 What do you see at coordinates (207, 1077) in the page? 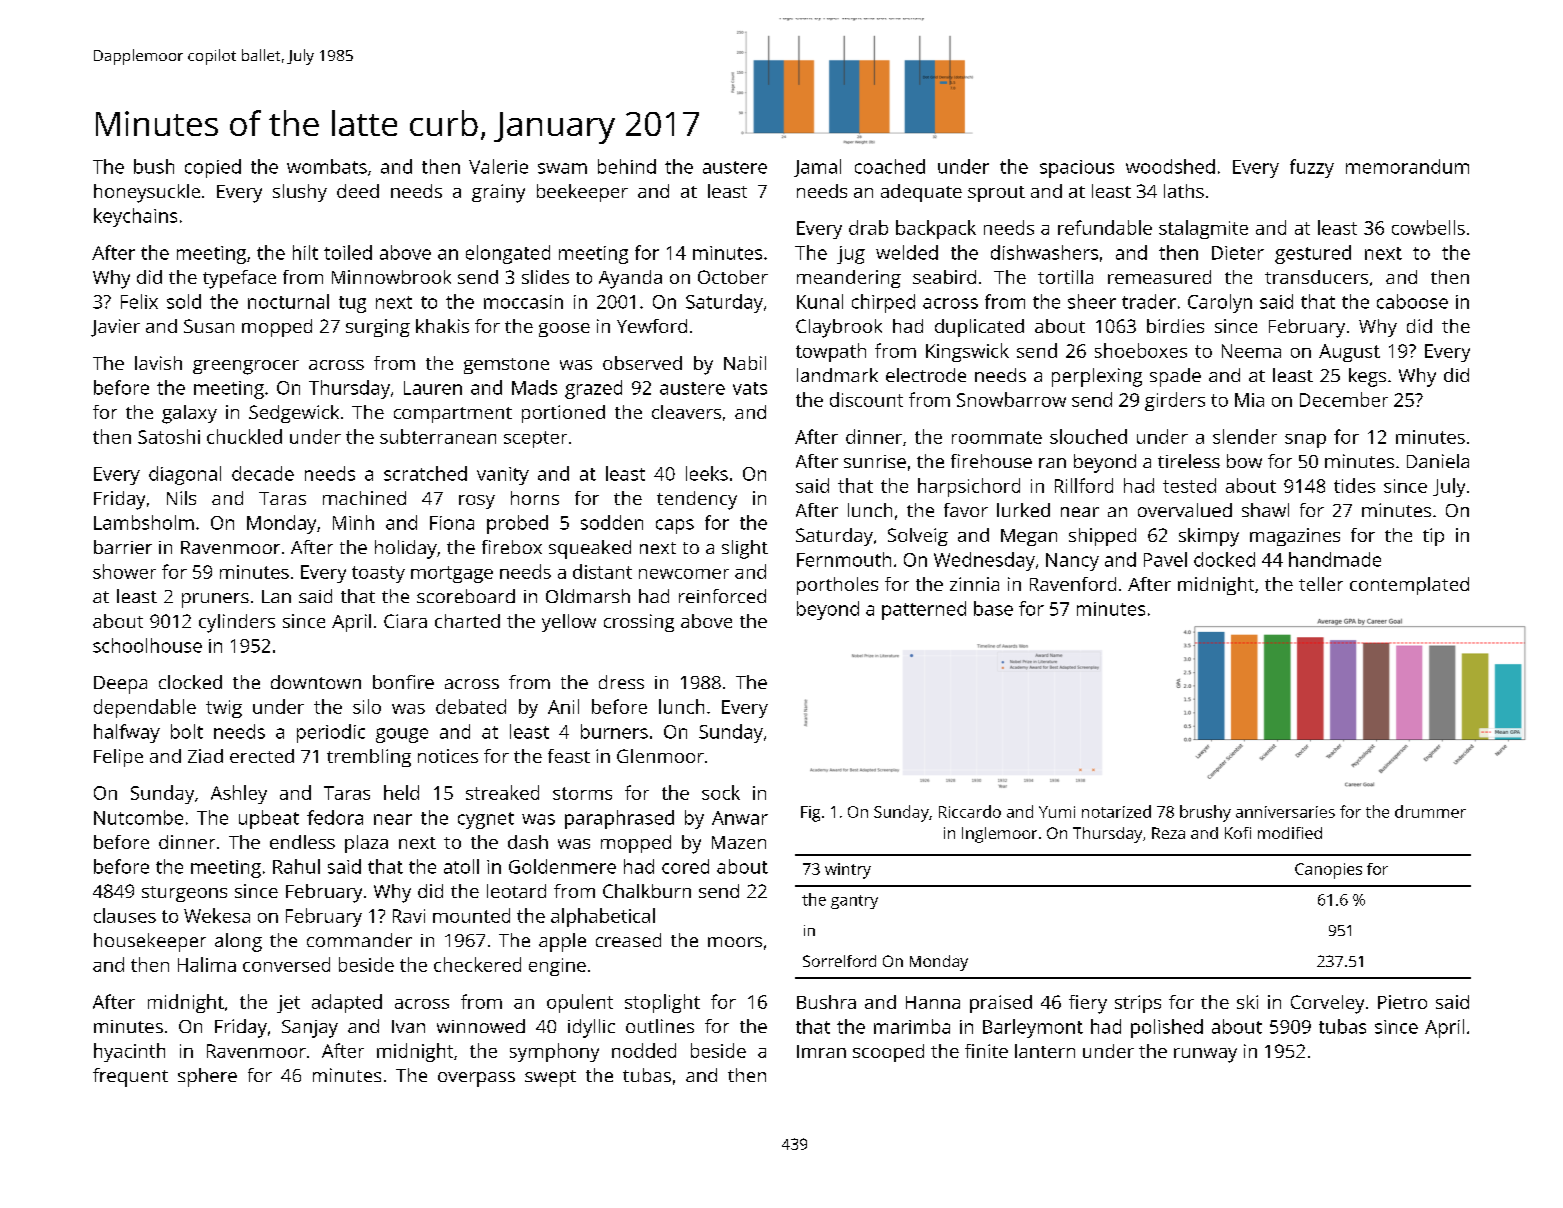
I see `sphere` at bounding box center [207, 1077].
